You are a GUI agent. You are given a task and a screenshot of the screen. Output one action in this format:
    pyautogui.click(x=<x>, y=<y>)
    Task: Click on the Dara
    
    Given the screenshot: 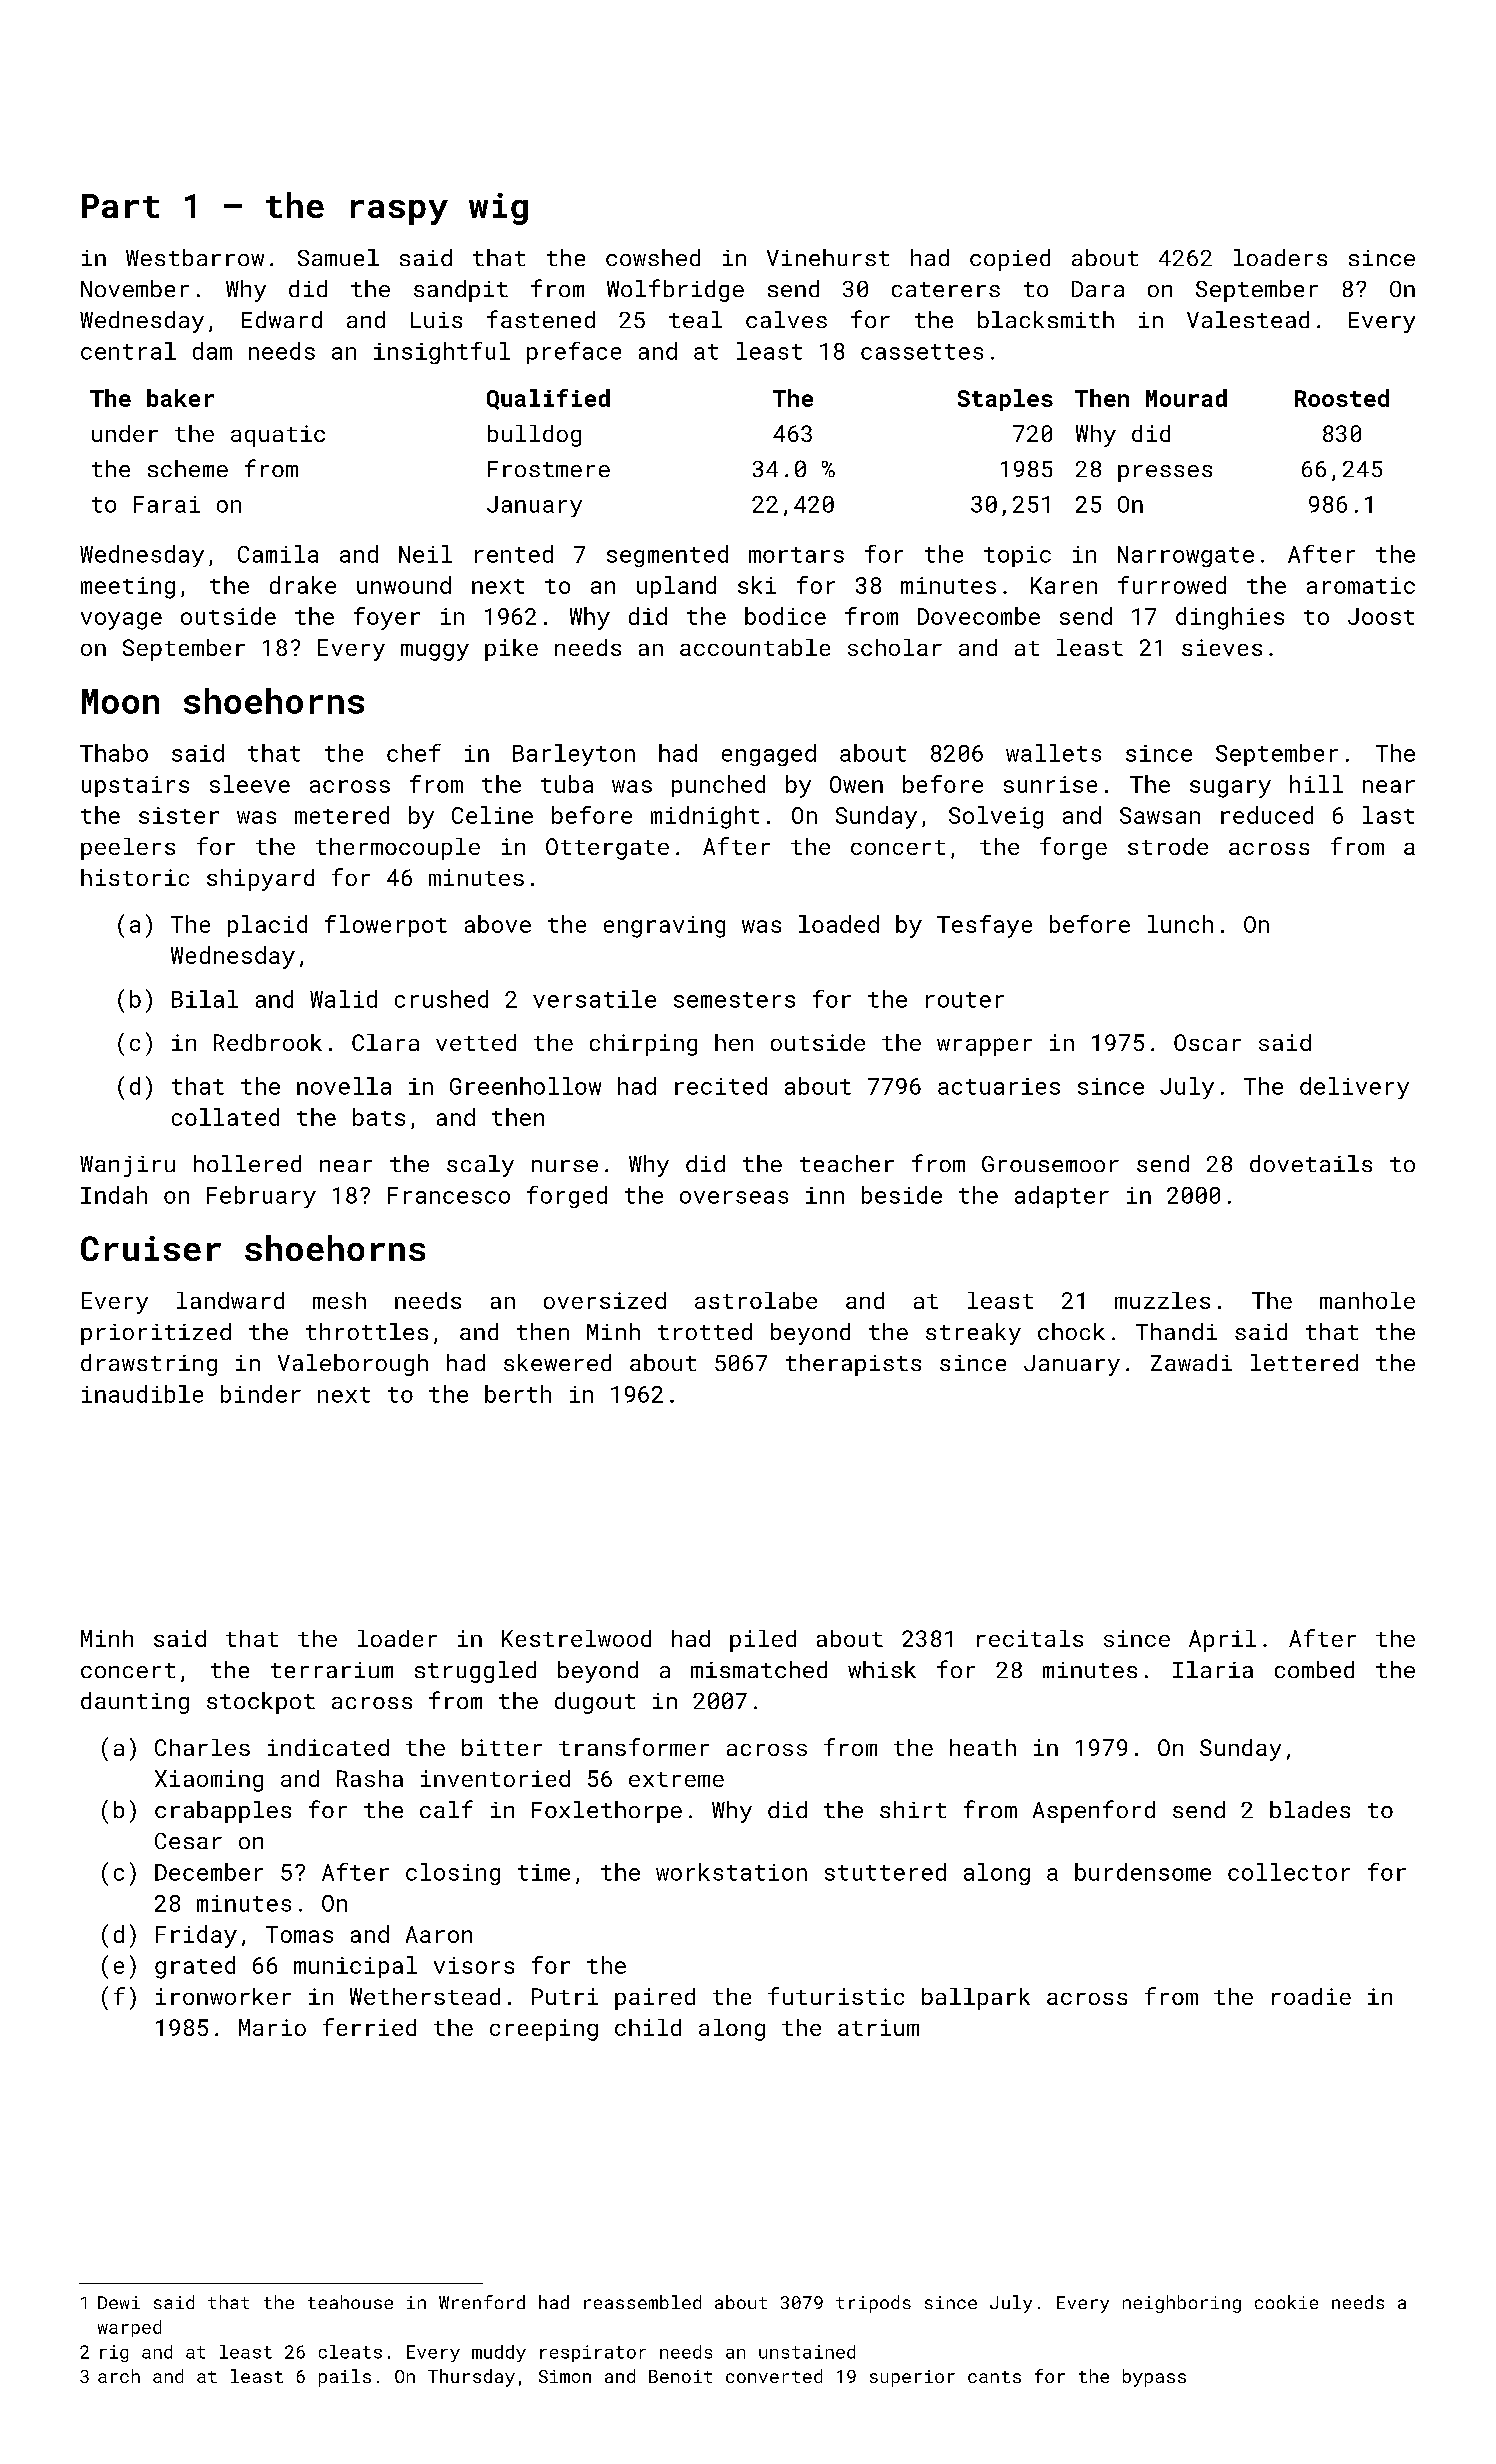 What is the action you would take?
    pyautogui.click(x=1098, y=289)
